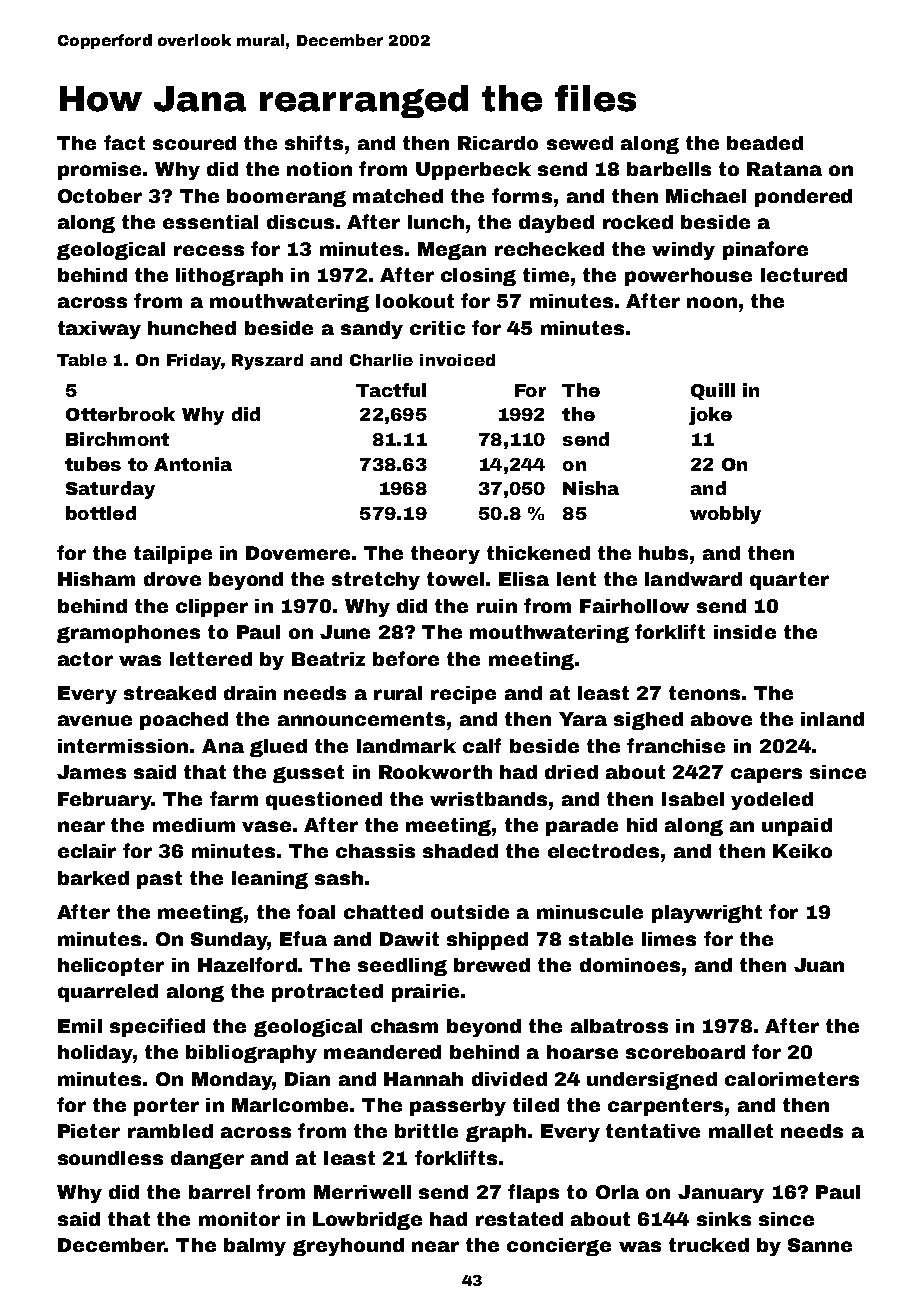 Image resolution: width=924 pixels, height=1308 pixels. I want to click on Yara, so click(583, 719).
